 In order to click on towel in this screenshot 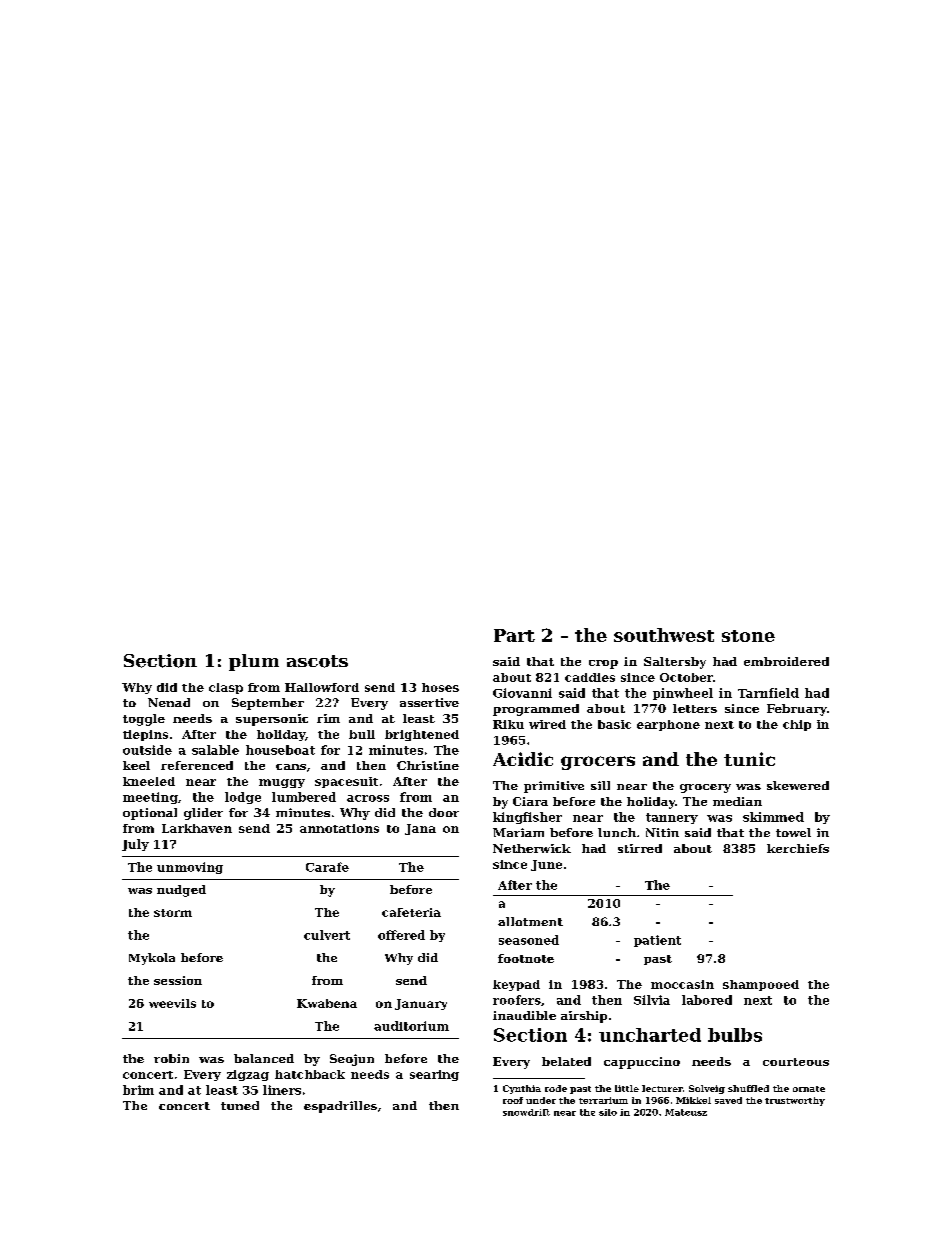, I will do `click(793, 832)`.
